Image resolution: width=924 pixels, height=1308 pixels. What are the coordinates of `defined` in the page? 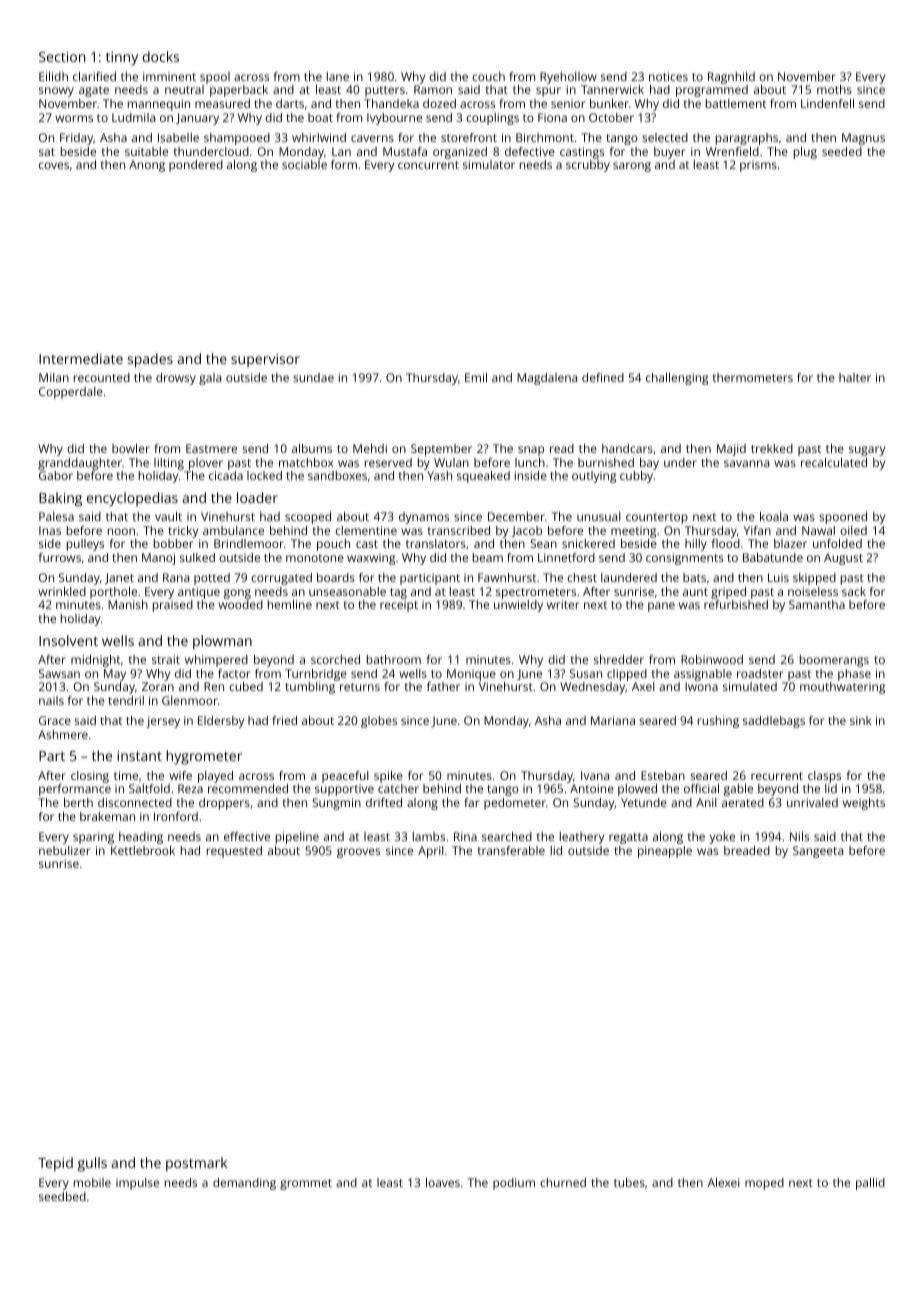 It's located at (603, 377).
